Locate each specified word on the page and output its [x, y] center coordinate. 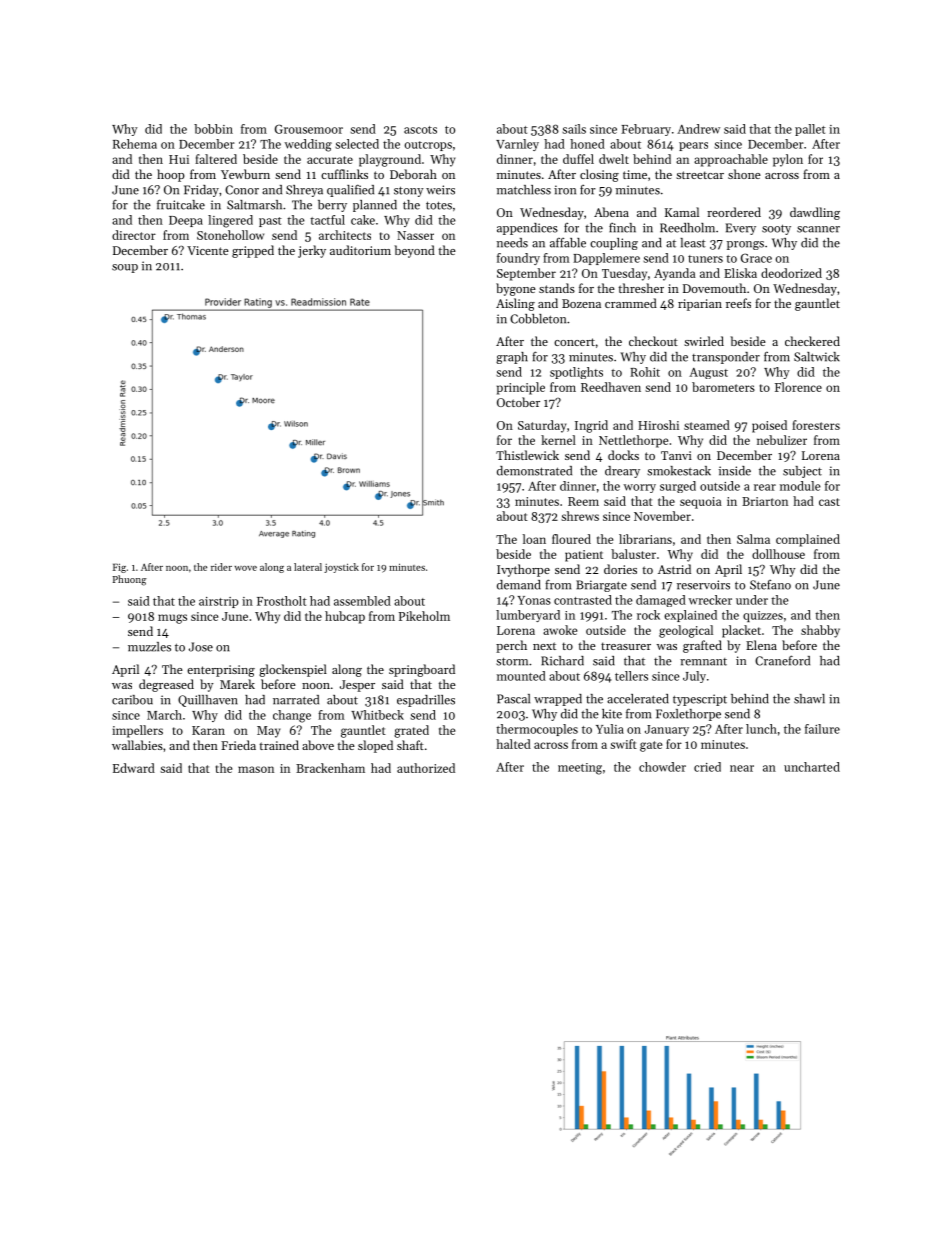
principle [521, 388]
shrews [580, 516]
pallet [810, 130]
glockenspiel [293, 670]
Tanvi [676, 455]
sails [574, 129]
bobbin [213, 129]
